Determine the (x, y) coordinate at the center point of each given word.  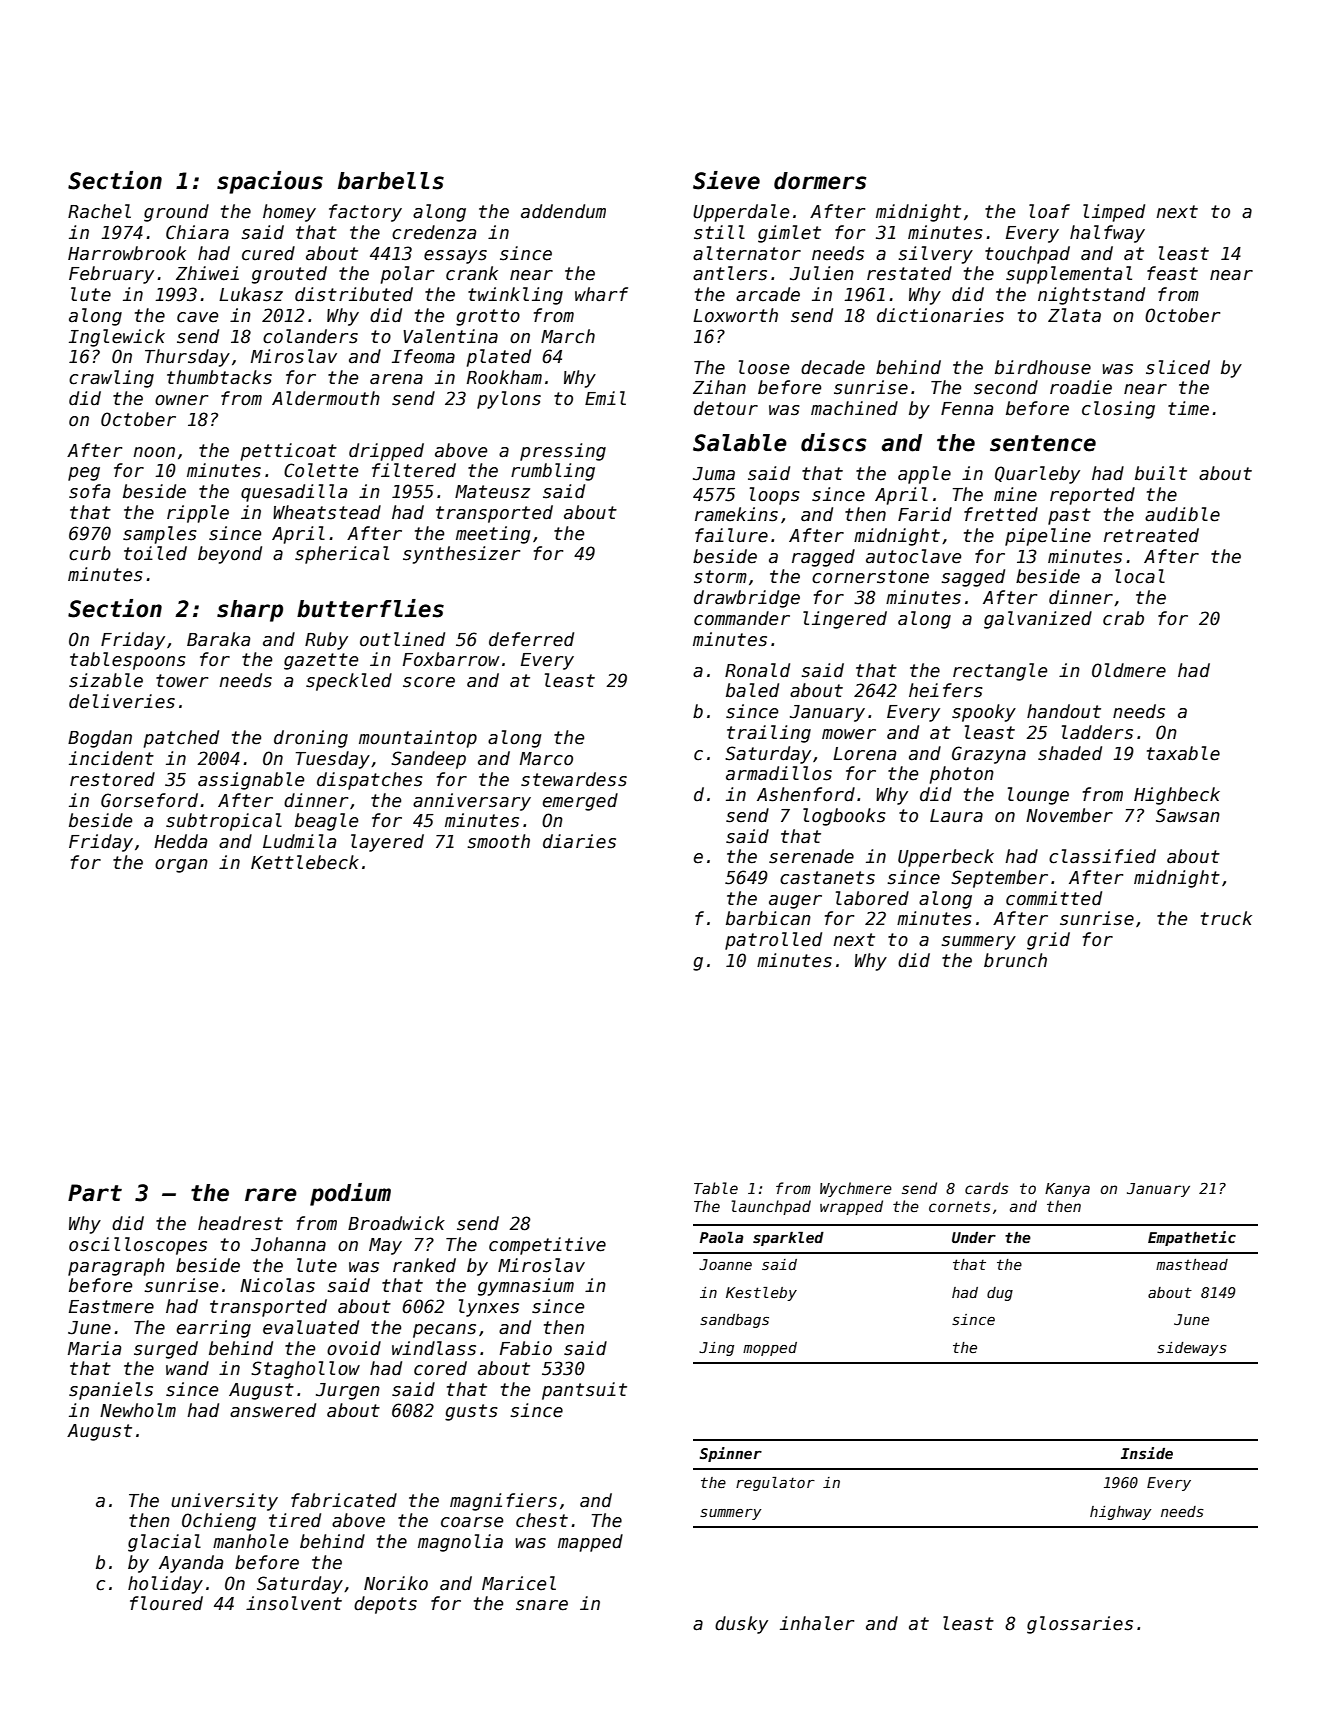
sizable (106, 680)
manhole (250, 1541)
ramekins (736, 514)
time (1188, 408)
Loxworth (735, 315)
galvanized (1038, 620)
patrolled (773, 941)
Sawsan (1188, 815)
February (111, 275)
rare (271, 1195)
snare (542, 1605)
